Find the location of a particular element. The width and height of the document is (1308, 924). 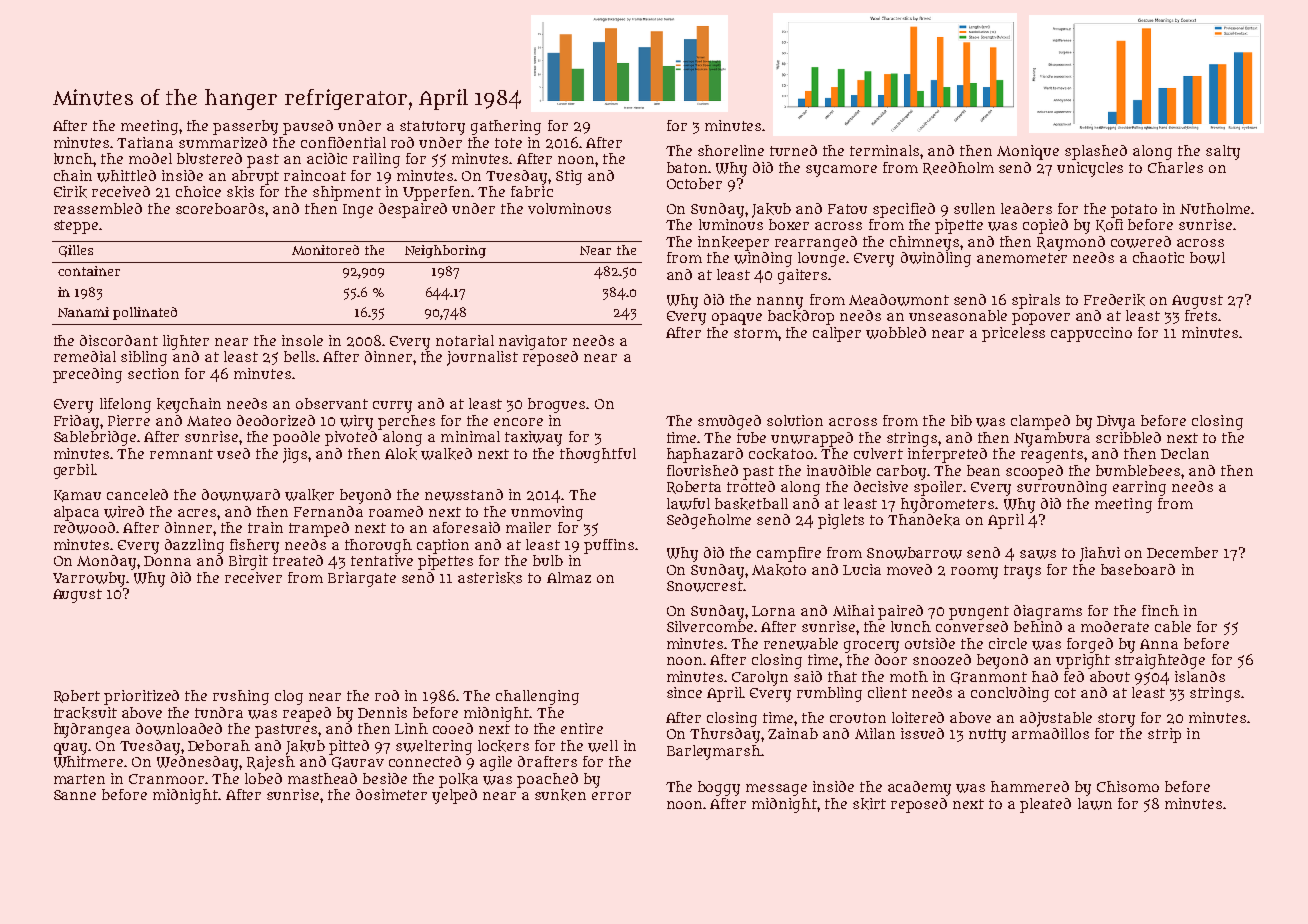

steppe is located at coordinates (76, 227).
